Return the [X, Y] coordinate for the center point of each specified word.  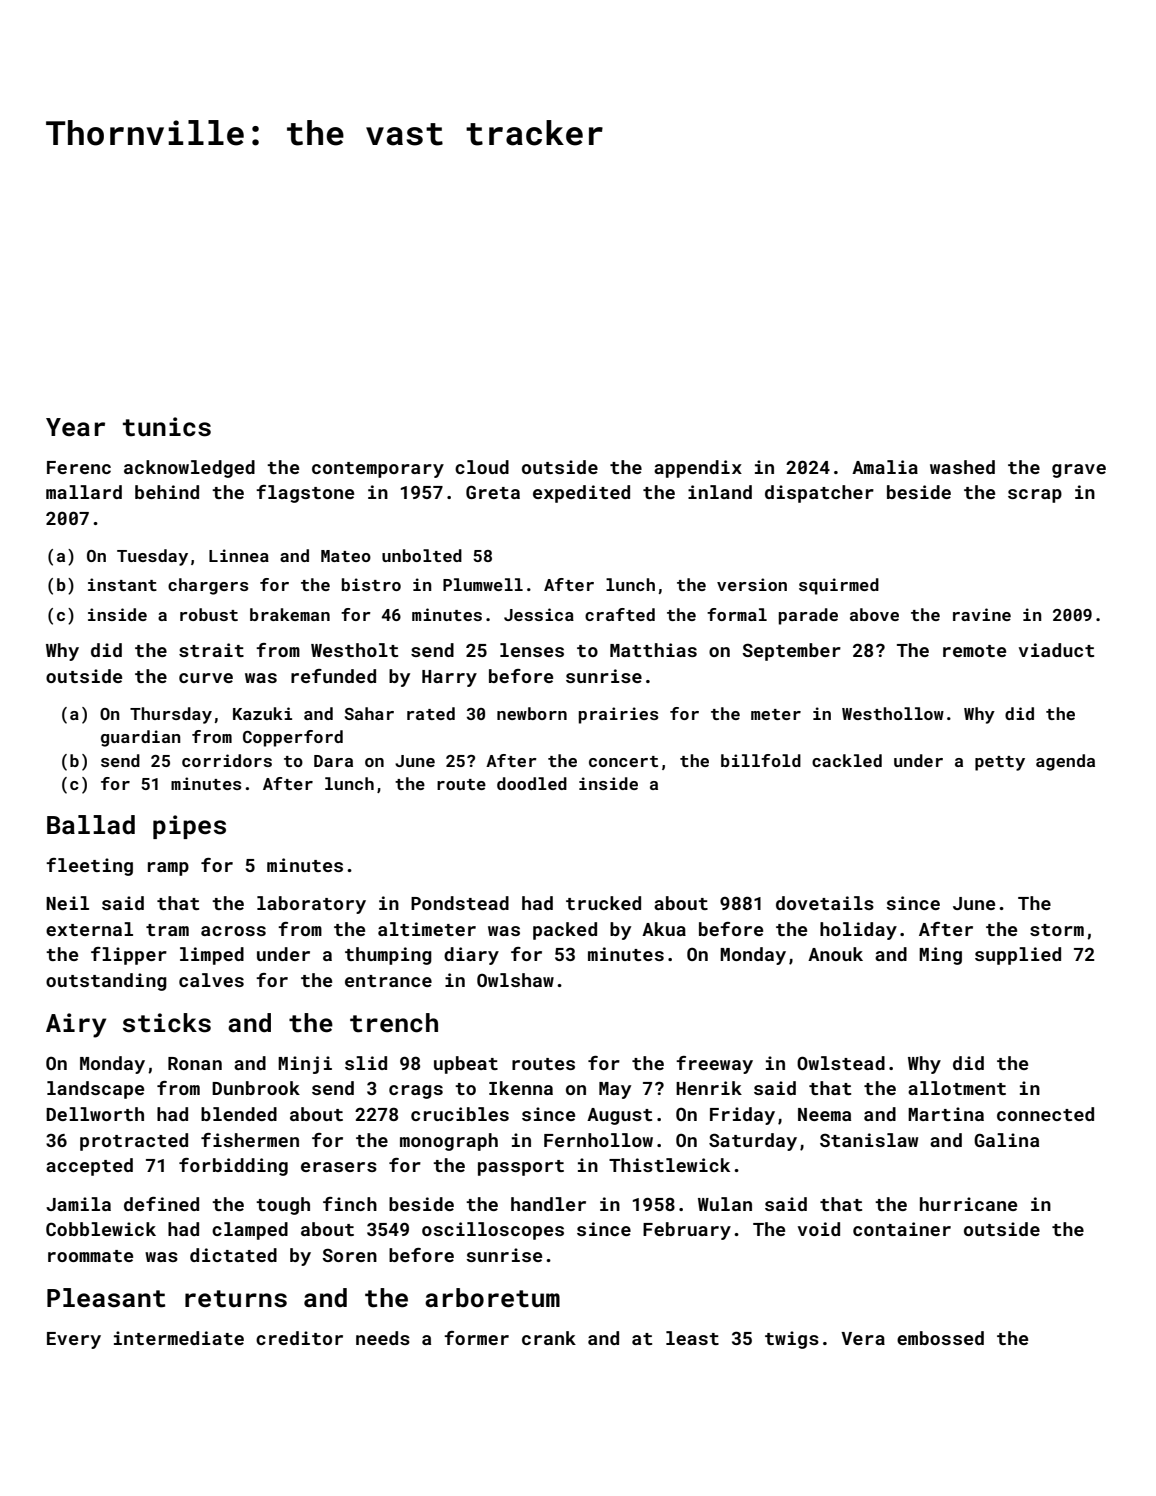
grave [1079, 471]
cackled [847, 760]
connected [1045, 1114]
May [615, 1090]
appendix [698, 469]
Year [75, 427]
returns [236, 1299]
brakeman [290, 614]
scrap [1035, 496]
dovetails [825, 903]
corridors [227, 760]
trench [394, 1023]
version [752, 584]
